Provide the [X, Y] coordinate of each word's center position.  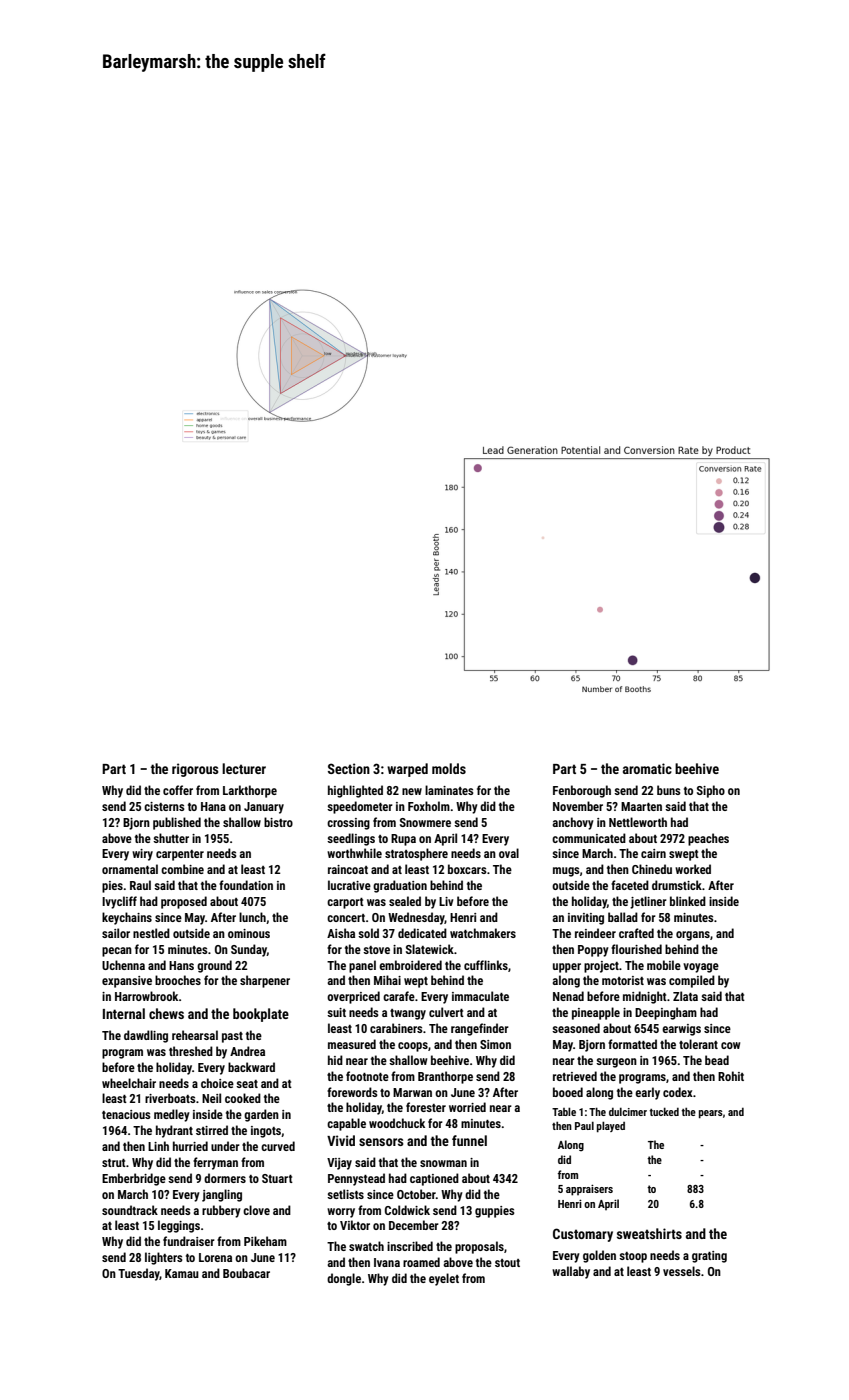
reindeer [595, 933]
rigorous [195, 770]
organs [693, 936]
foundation [246, 885]
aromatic [647, 768]
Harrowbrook [146, 996]
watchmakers [483, 933]
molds [449, 768]
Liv [446, 901]
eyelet [444, 1279]
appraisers [589, 1190]
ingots [266, 1132]
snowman [443, 1163]
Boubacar [246, 1273]
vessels [682, 1271]
